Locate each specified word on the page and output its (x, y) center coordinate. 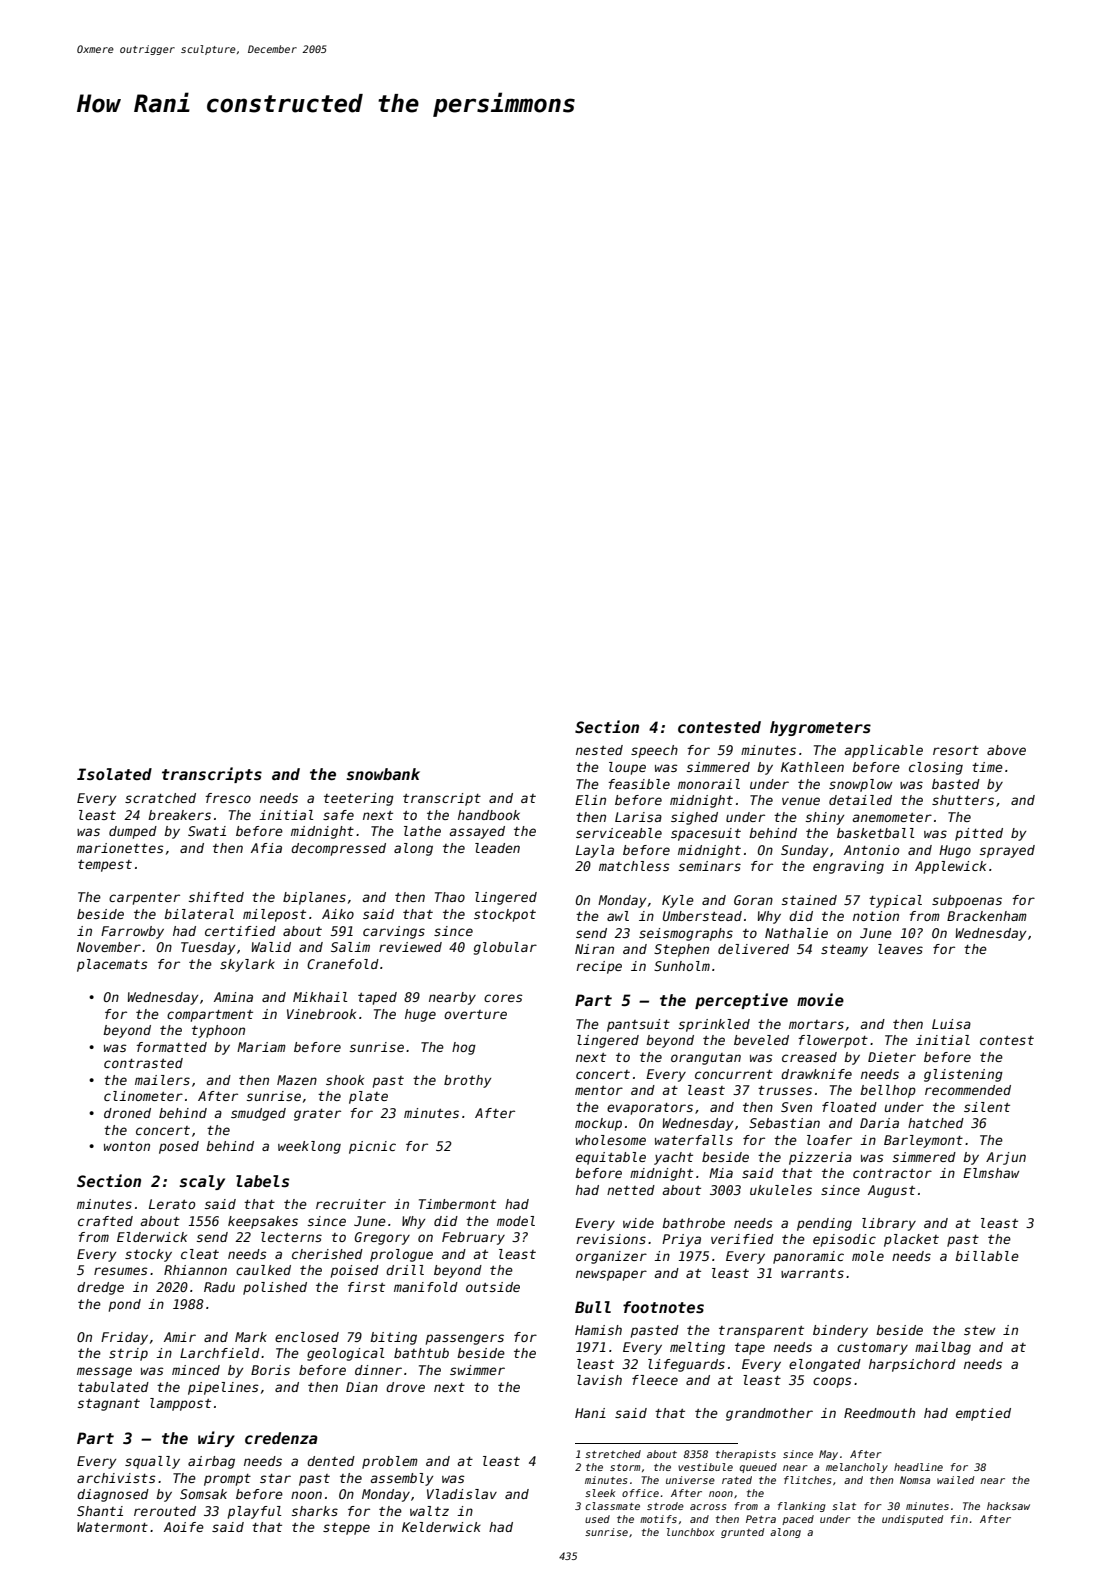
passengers (465, 1339)
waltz (429, 1511)
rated (737, 1480)
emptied (983, 1414)
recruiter (351, 1204)
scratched (160, 798)
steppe (346, 1529)
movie (820, 999)
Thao (450, 897)
